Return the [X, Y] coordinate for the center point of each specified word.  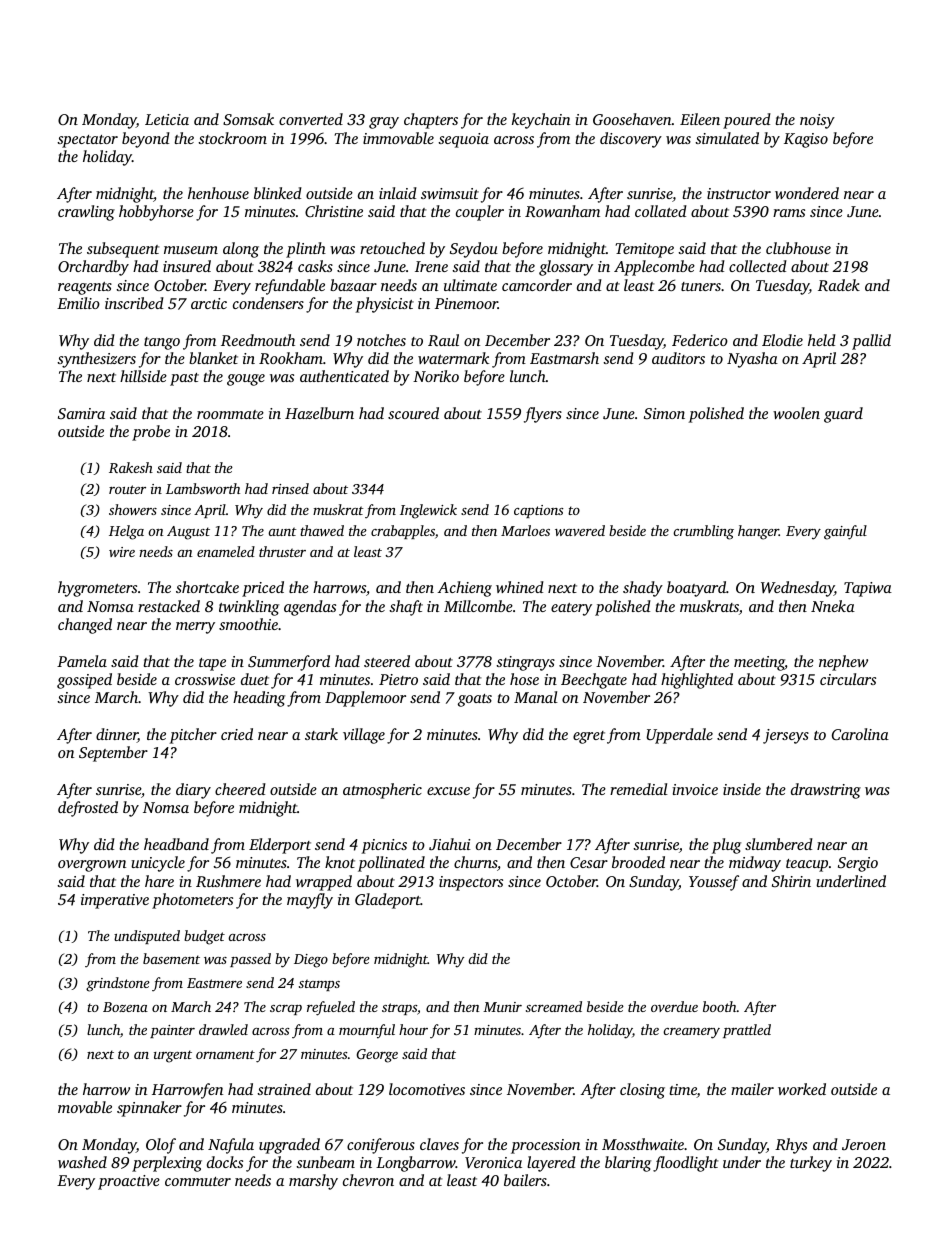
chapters [431, 121]
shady [643, 589]
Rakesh [131, 467]
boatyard [696, 589]
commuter [198, 1181]
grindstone [118, 984]
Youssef [714, 883]
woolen [796, 413]
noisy [817, 121]
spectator [87, 141]
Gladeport [388, 901]
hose [524, 679]
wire [122, 552]
